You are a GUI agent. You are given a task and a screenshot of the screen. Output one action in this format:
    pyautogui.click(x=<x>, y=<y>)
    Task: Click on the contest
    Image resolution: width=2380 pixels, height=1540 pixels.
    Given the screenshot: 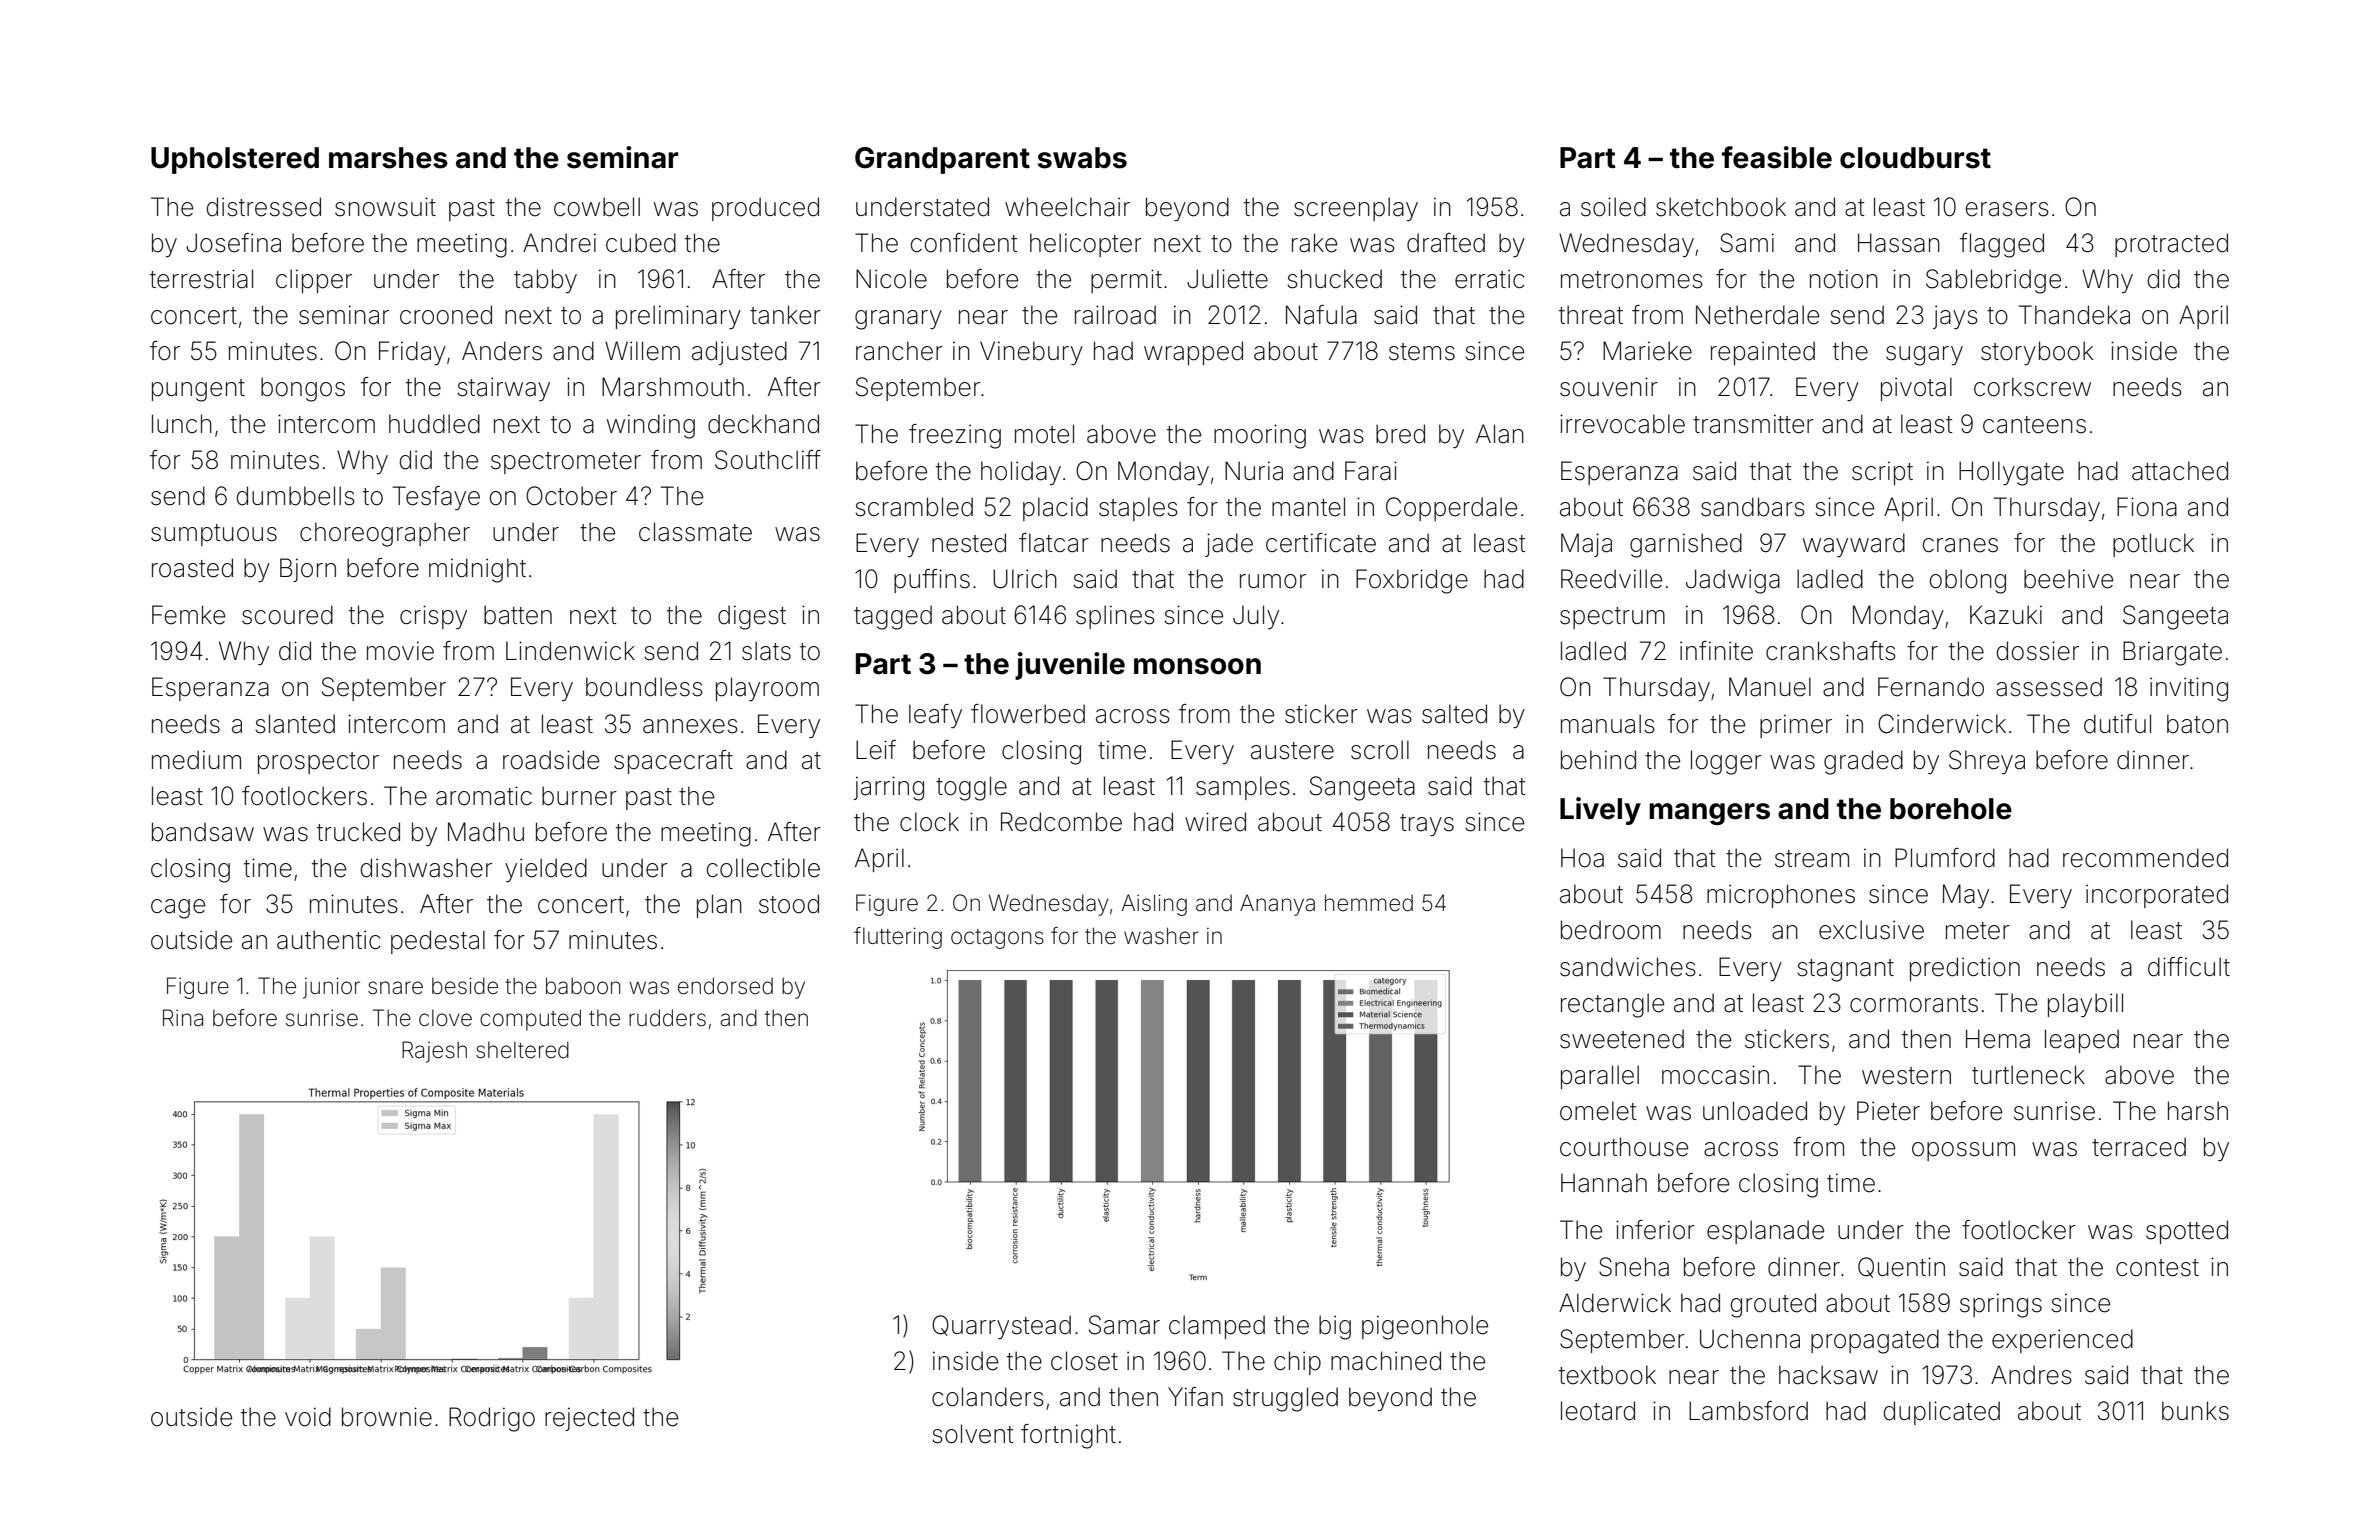 What is the action you would take?
    pyautogui.click(x=2157, y=1268)
